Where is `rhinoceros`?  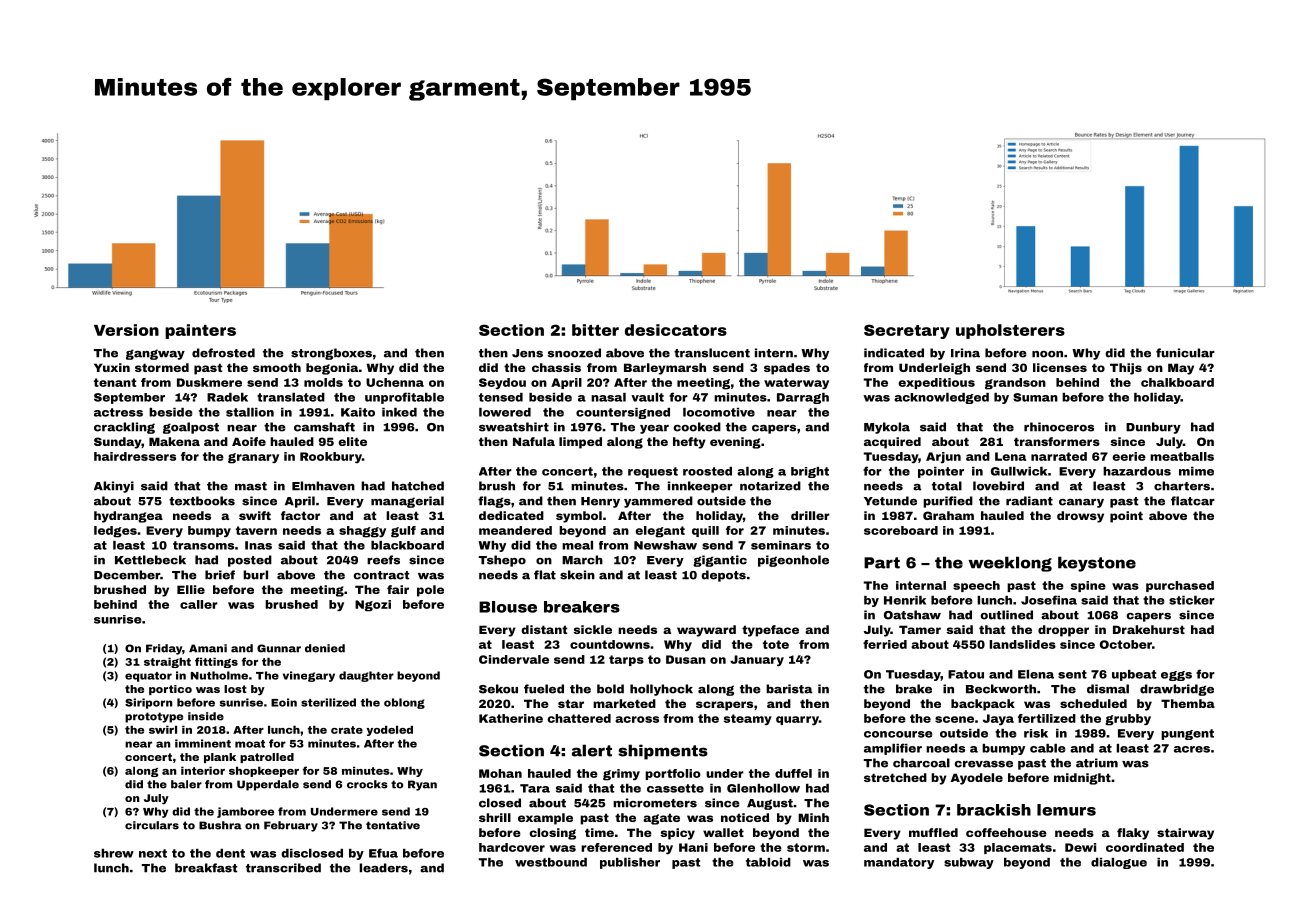
rhinoceros is located at coordinates (1059, 427).
